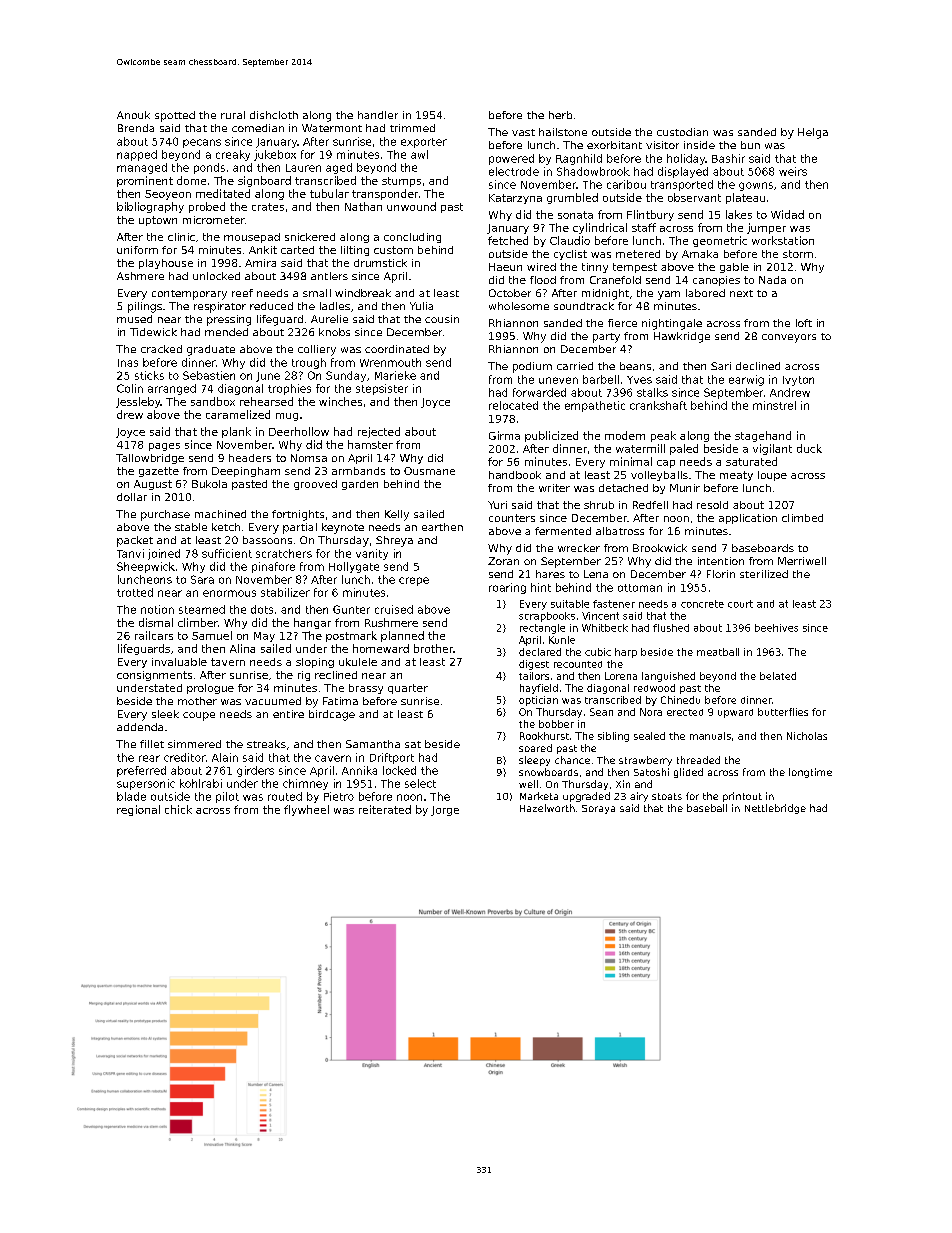 The image size is (952, 1233). I want to click on dishcloth, so click(274, 115).
